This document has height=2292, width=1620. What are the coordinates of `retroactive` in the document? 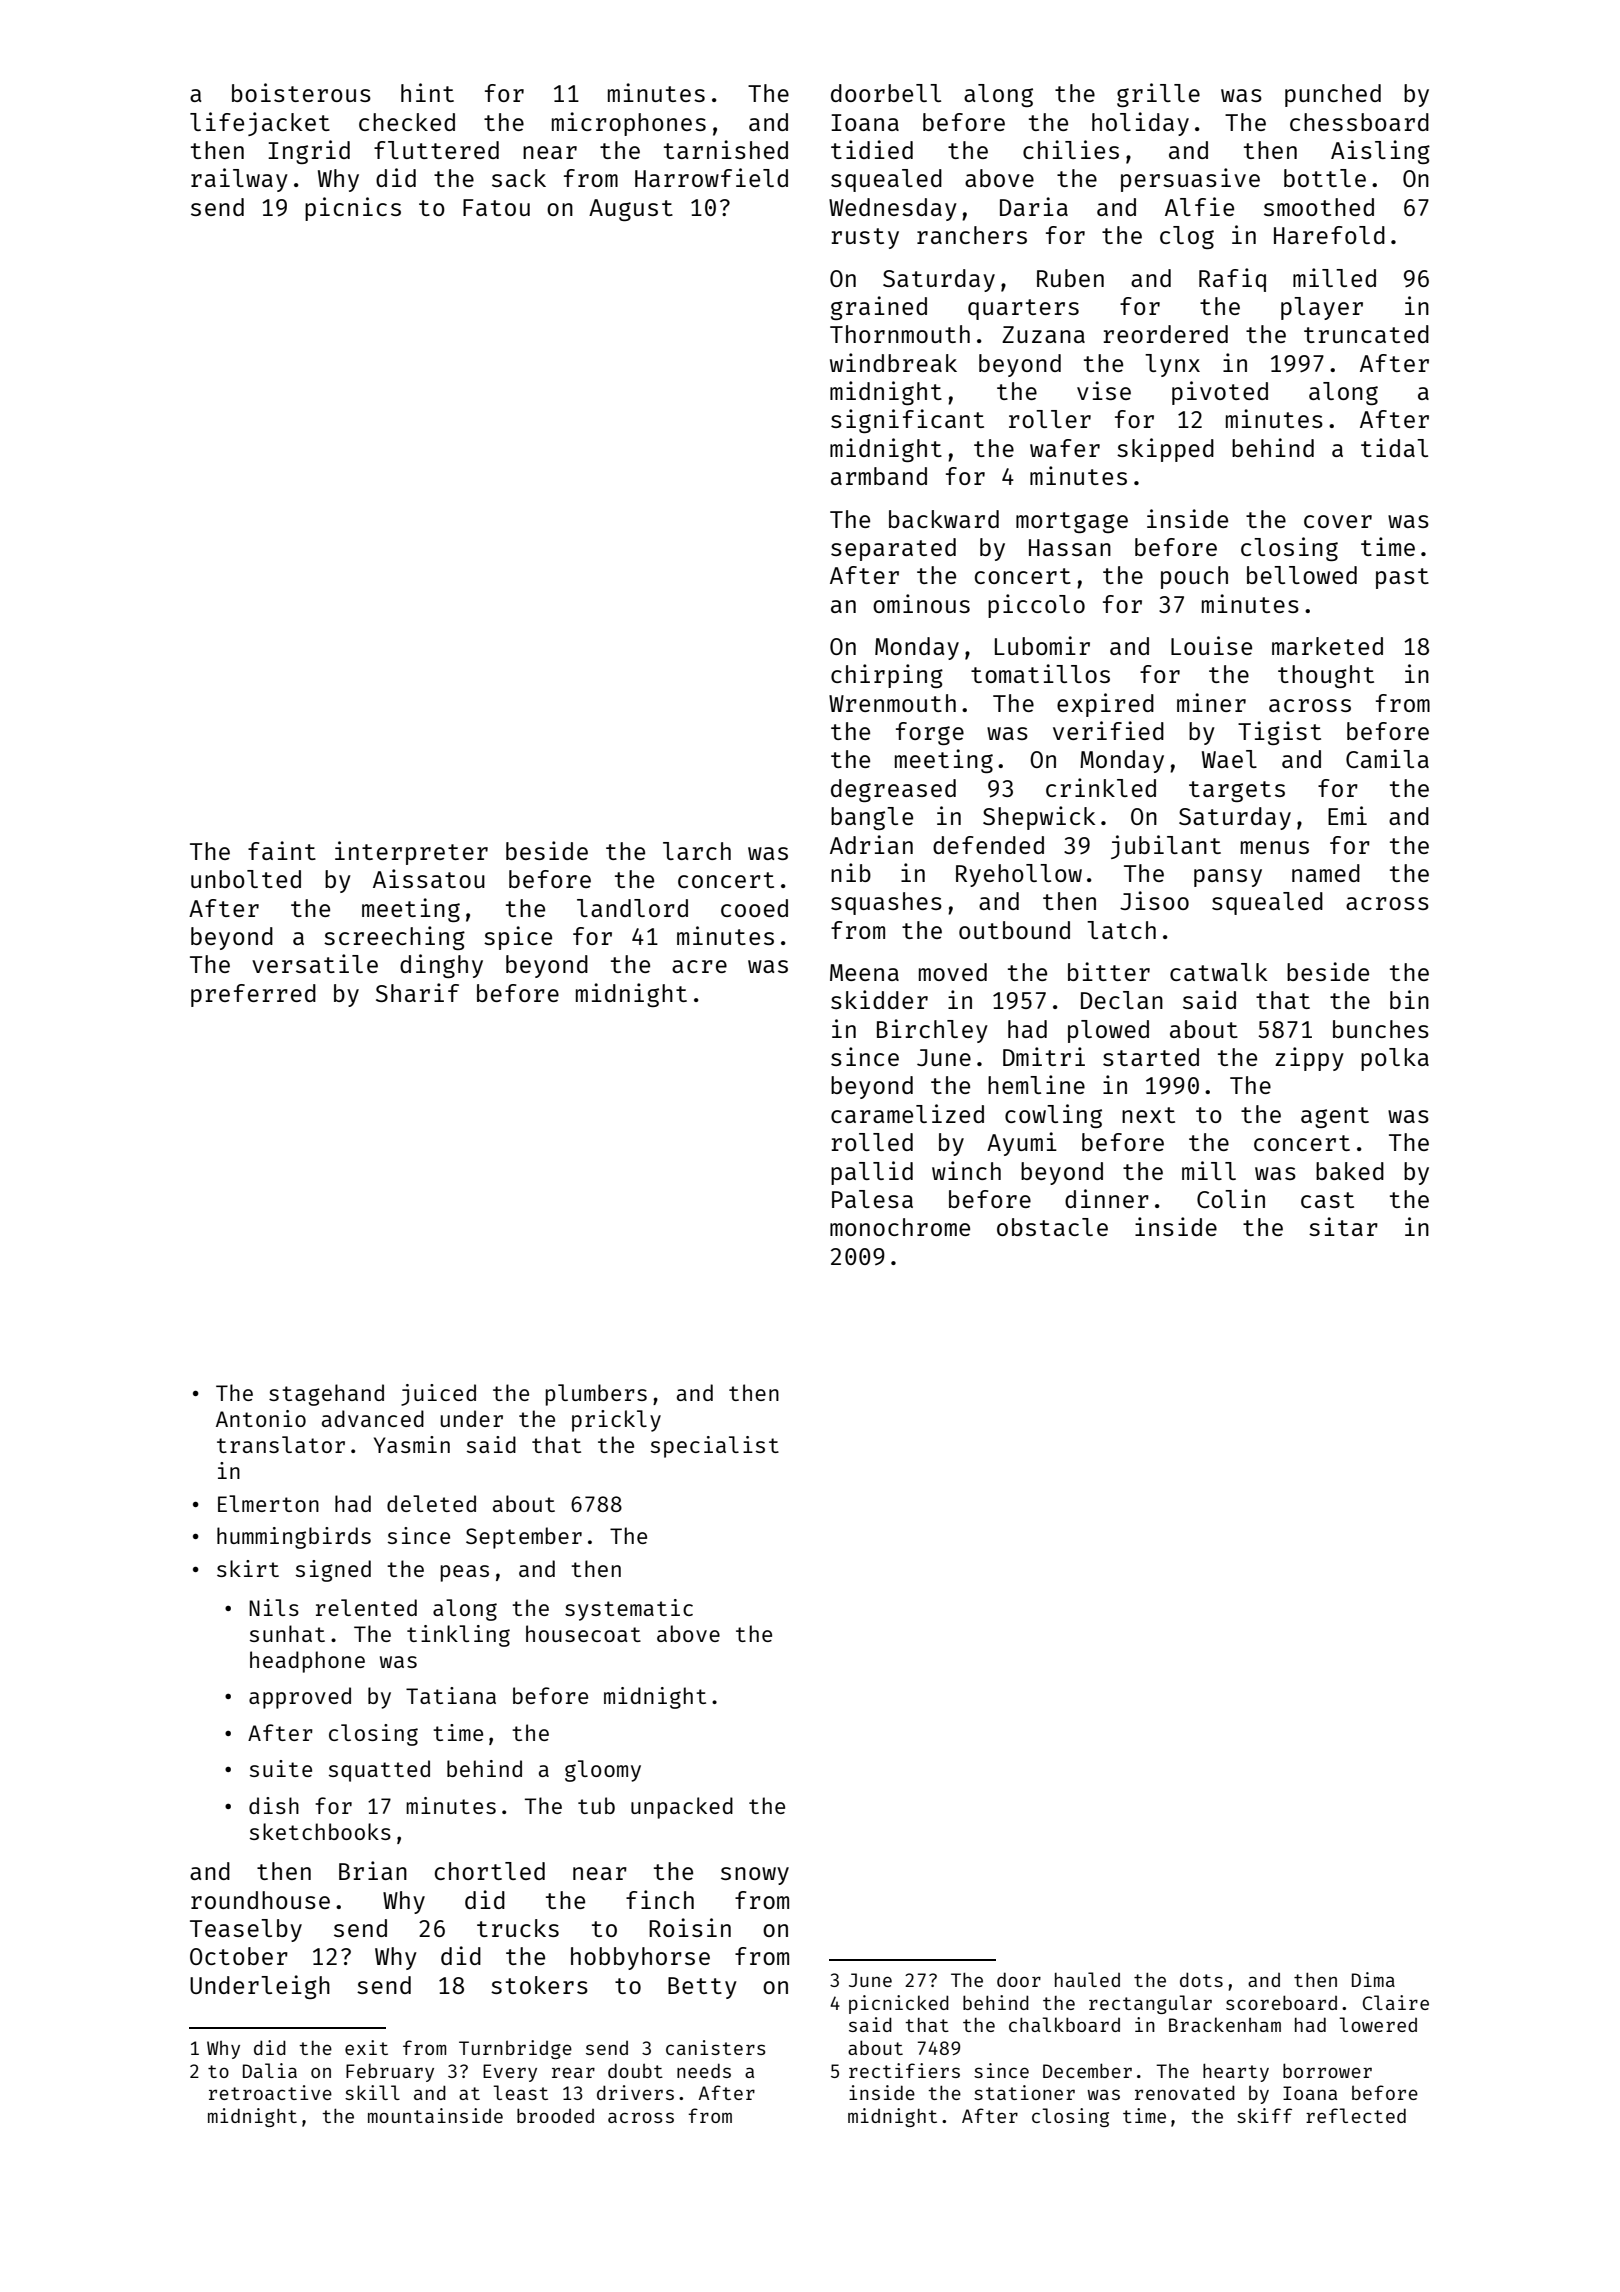 It's located at (270, 2092).
